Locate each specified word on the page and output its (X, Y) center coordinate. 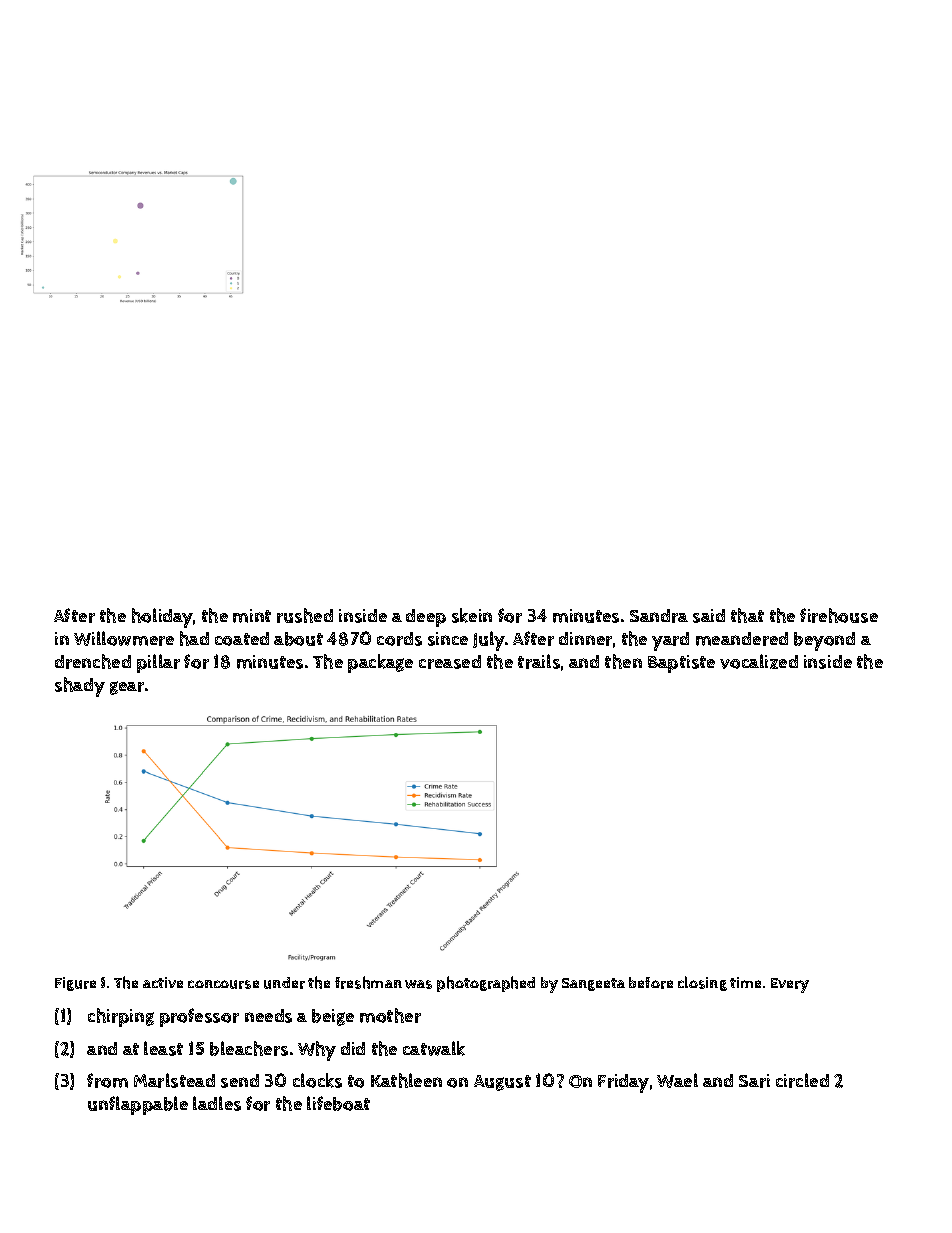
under (284, 983)
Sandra (659, 616)
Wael (677, 1080)
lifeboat (338, 1103)
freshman (368, 982)
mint (252, 616)
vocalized (759, 661)
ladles (217, 1103)
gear (127, 688)
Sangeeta (593, 984)
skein (472, 615)
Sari (754, 1081)
